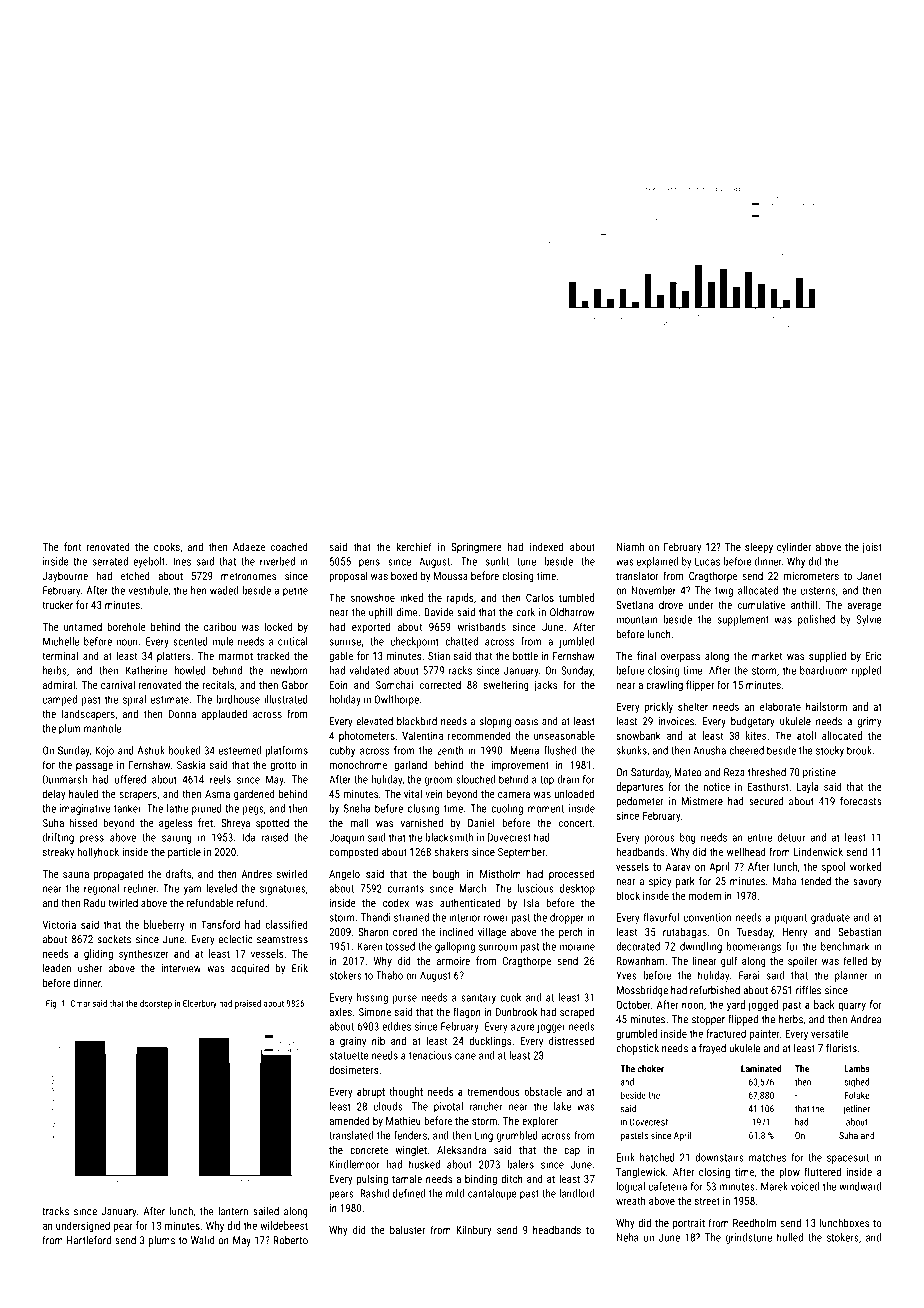 Image resolution: width=924 pixels, height=1308 pixels. I want to click on sauna, so click(76, 875).
